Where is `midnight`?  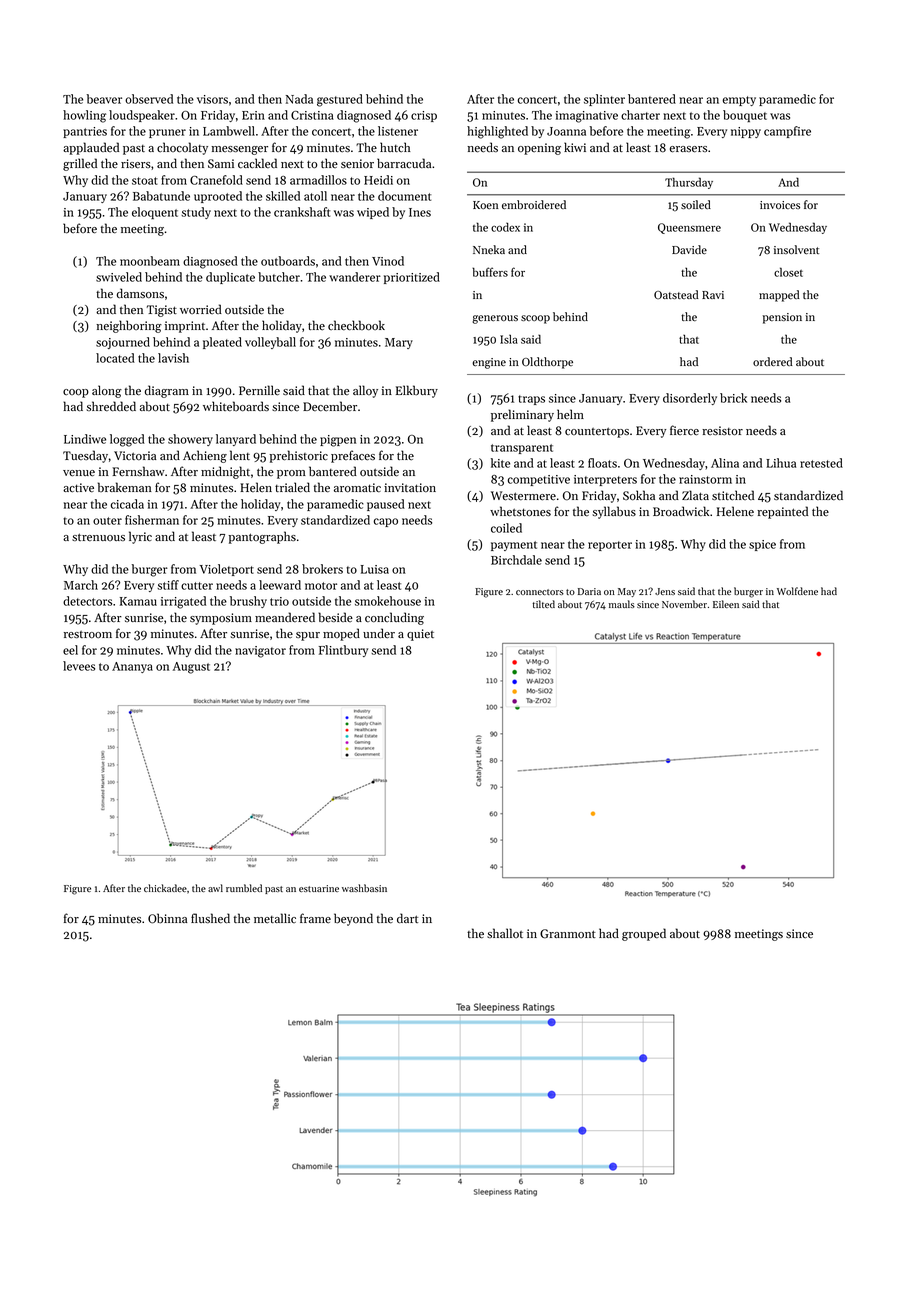 midnight is located at coordinates (225, 472).
